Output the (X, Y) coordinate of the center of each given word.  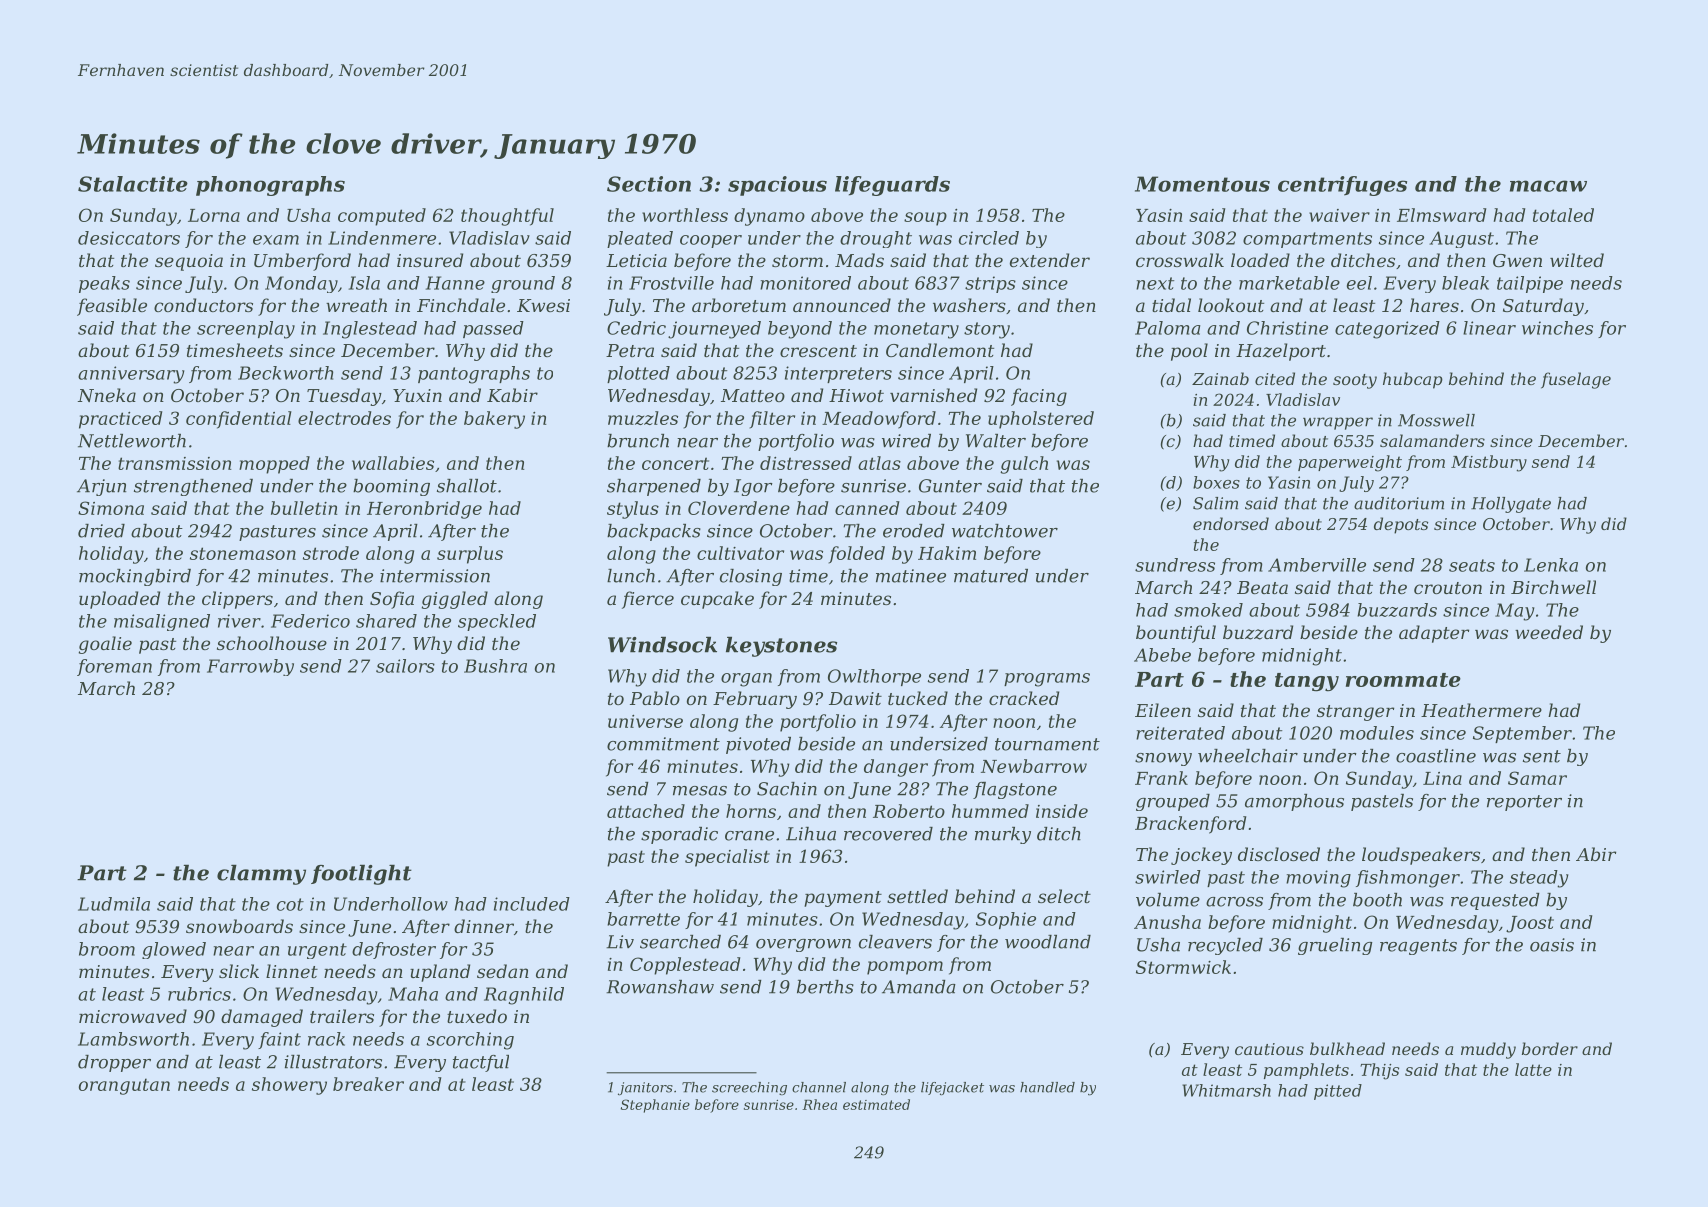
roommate (1403, 680)
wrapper (1338, 423)
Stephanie (655, 1106)
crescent (818, 351)
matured (991, 576)
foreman (114, 667)
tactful (481, 1063)
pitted (1338, 1092)
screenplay (246, 330)
